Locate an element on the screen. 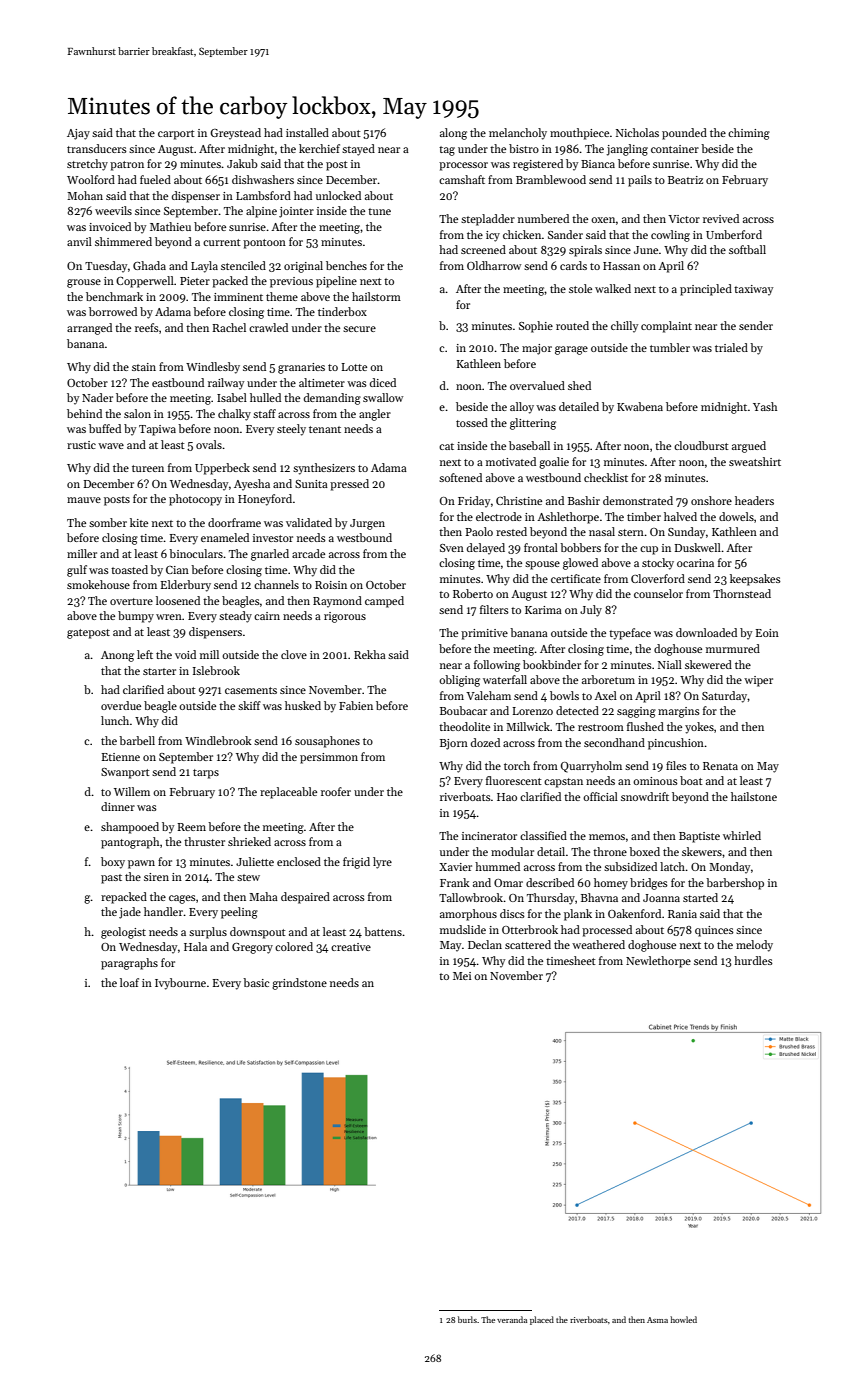 This screenshot has width=849, height=1400. jade is located at coordinates (130, 913).
